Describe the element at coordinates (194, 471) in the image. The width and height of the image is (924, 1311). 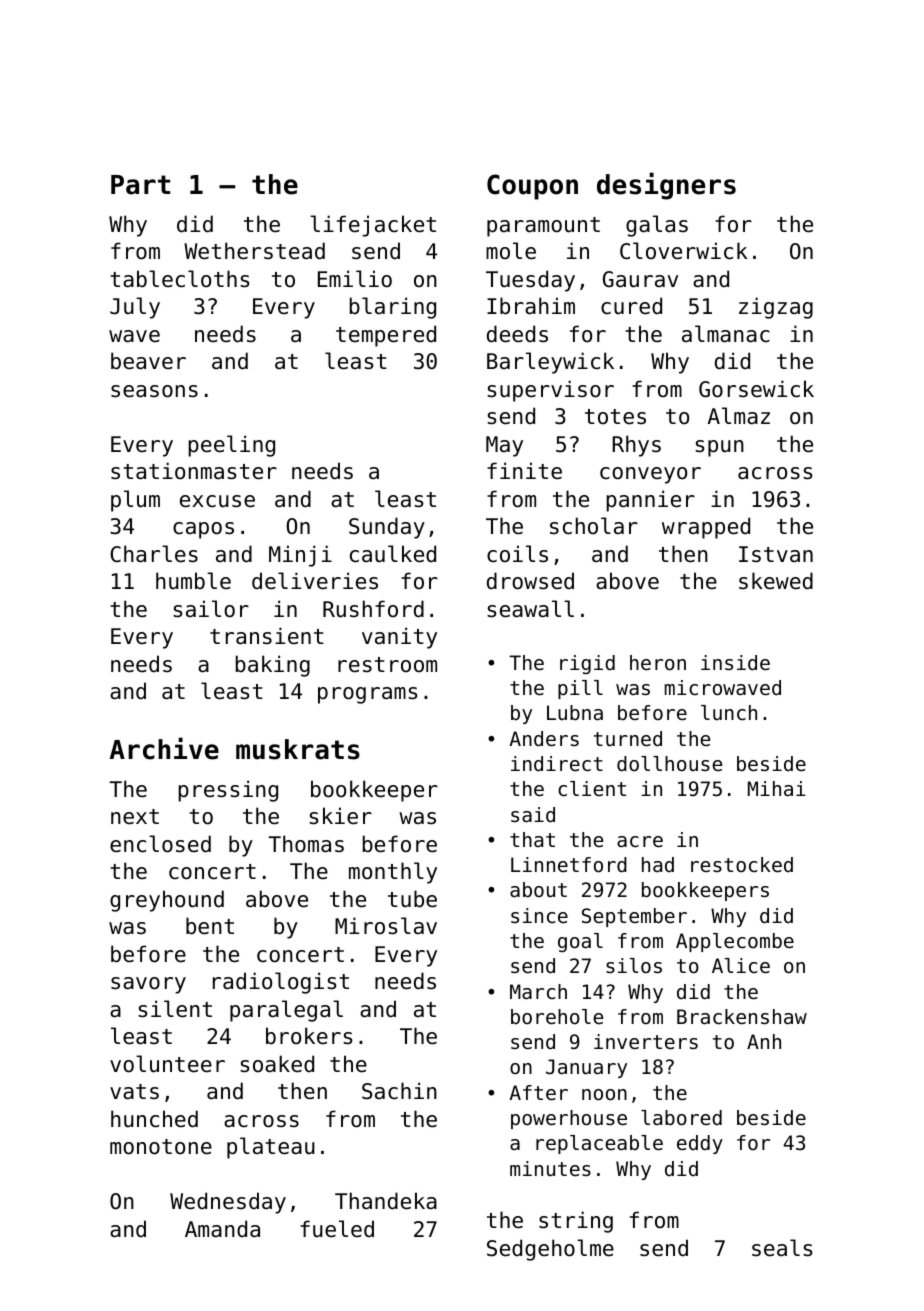
I see `stationmaster` at that location.
